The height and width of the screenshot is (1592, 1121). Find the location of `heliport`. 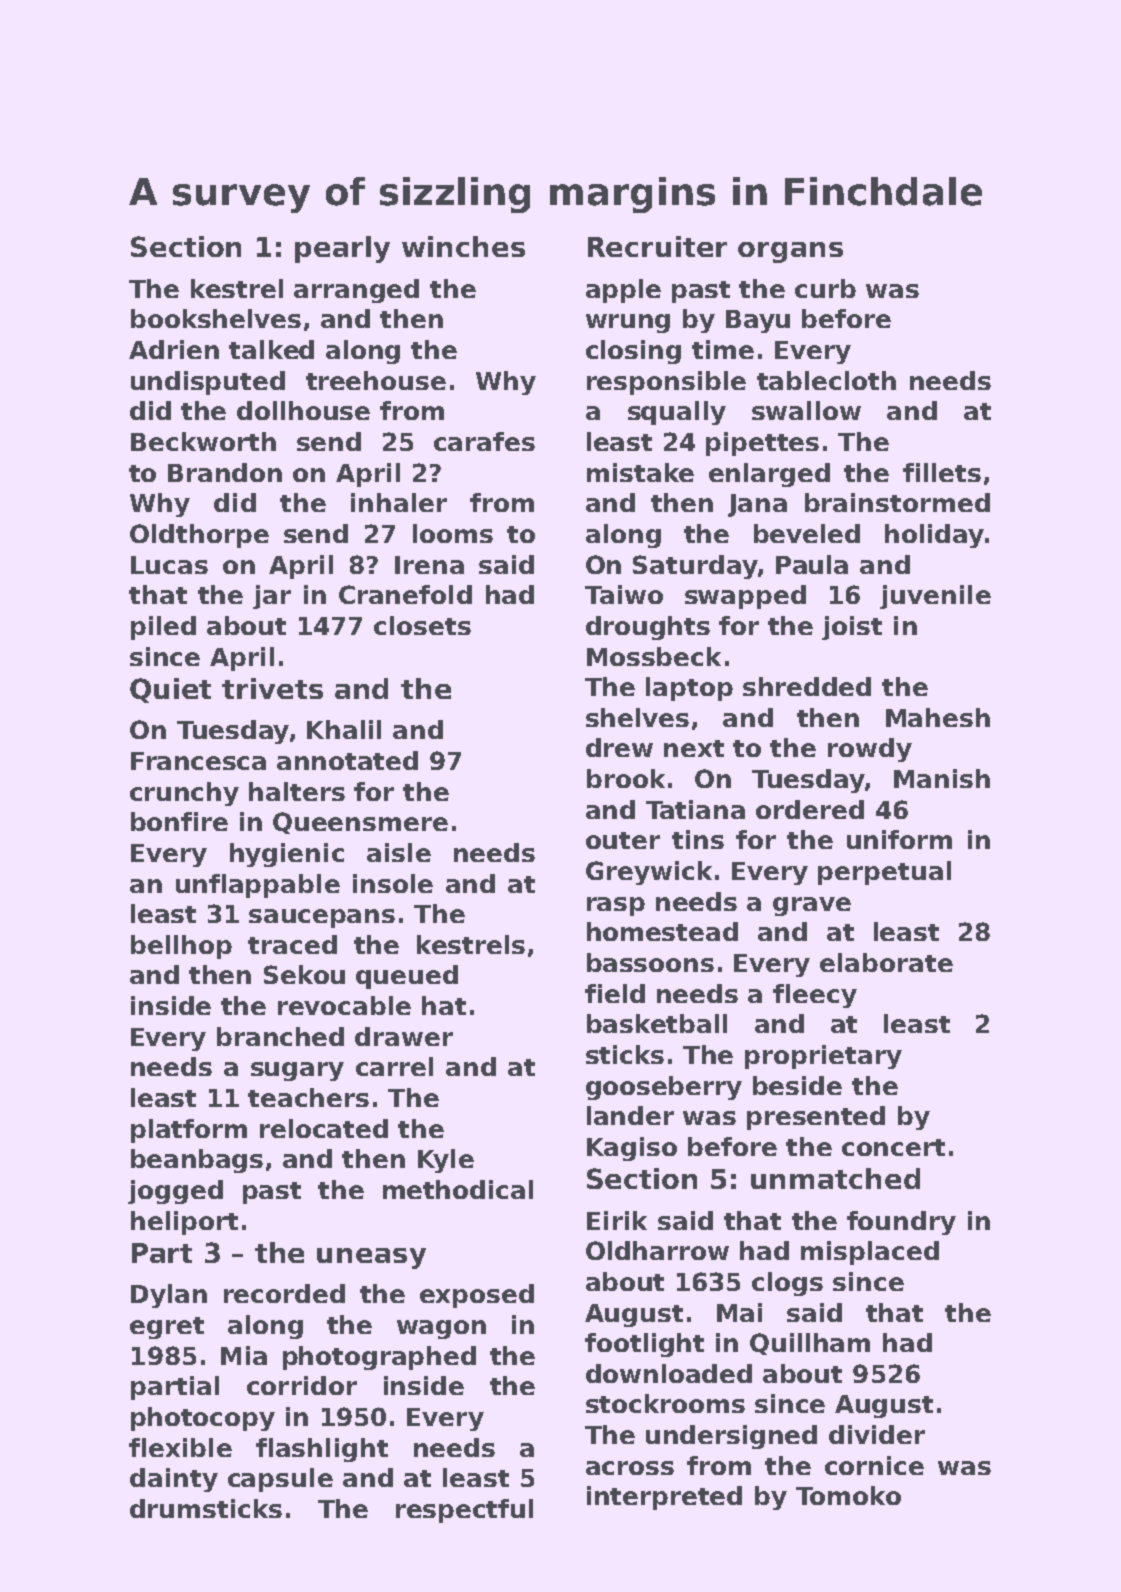

heliport is located at coordinates (184, 1223).
